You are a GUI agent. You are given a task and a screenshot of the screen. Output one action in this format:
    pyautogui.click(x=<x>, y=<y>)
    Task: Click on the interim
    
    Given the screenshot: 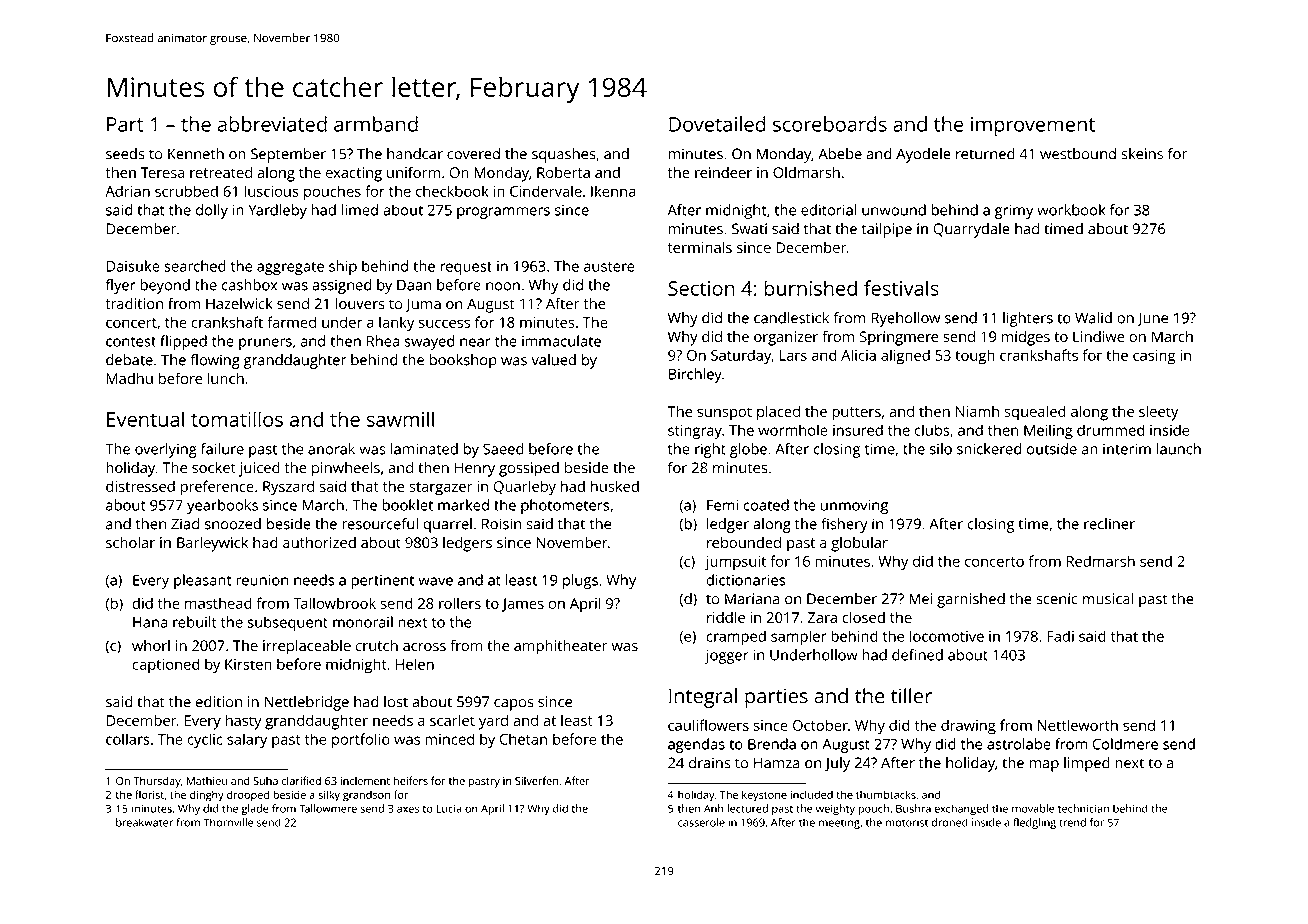 What is the action you would take?
    pyautogui.click(x=1127, y=449)
